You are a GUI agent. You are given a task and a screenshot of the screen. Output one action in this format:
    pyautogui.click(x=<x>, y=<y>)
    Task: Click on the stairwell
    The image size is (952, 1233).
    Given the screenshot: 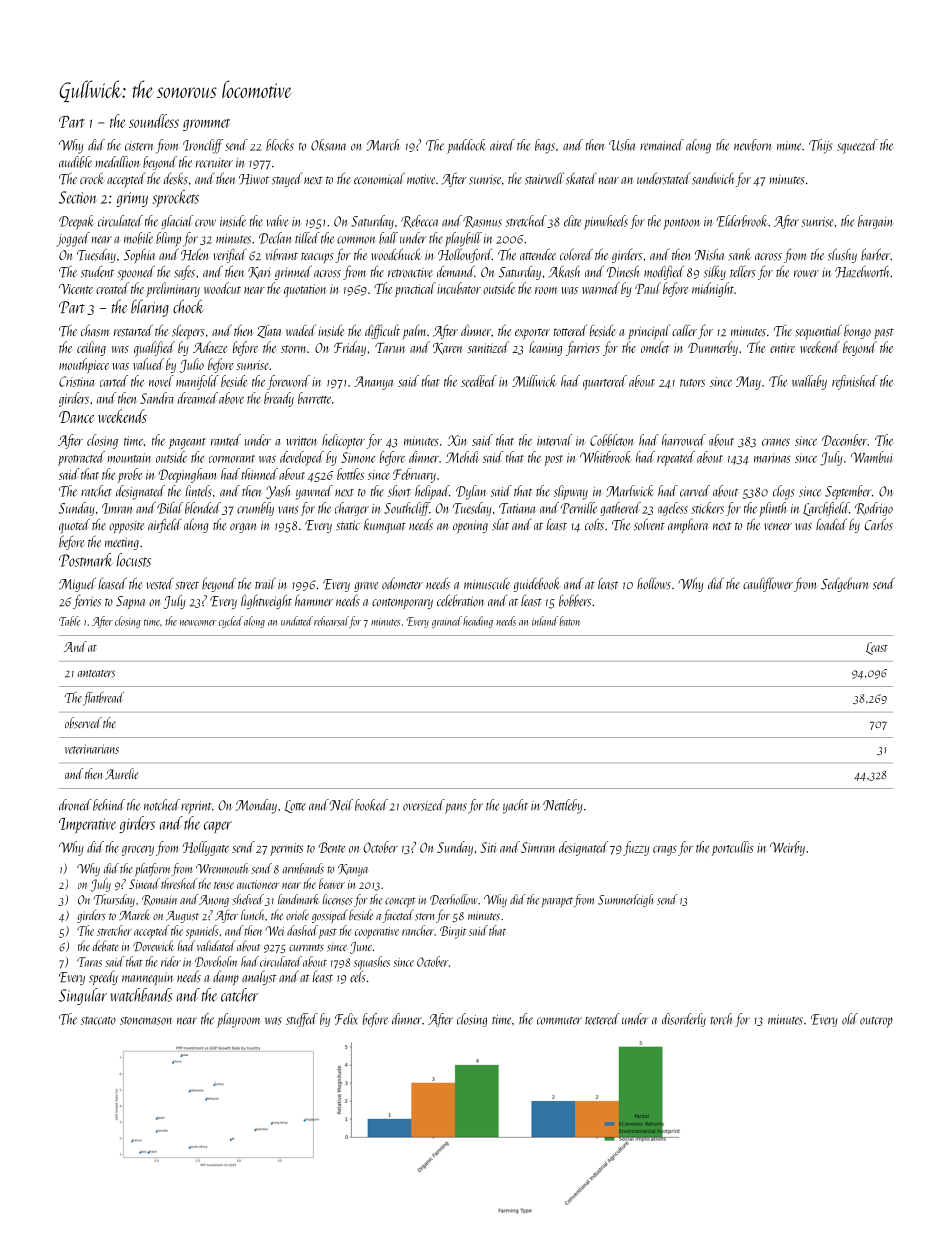 What is the action you would take?
    pyautogui.click(x=544, y=178)
